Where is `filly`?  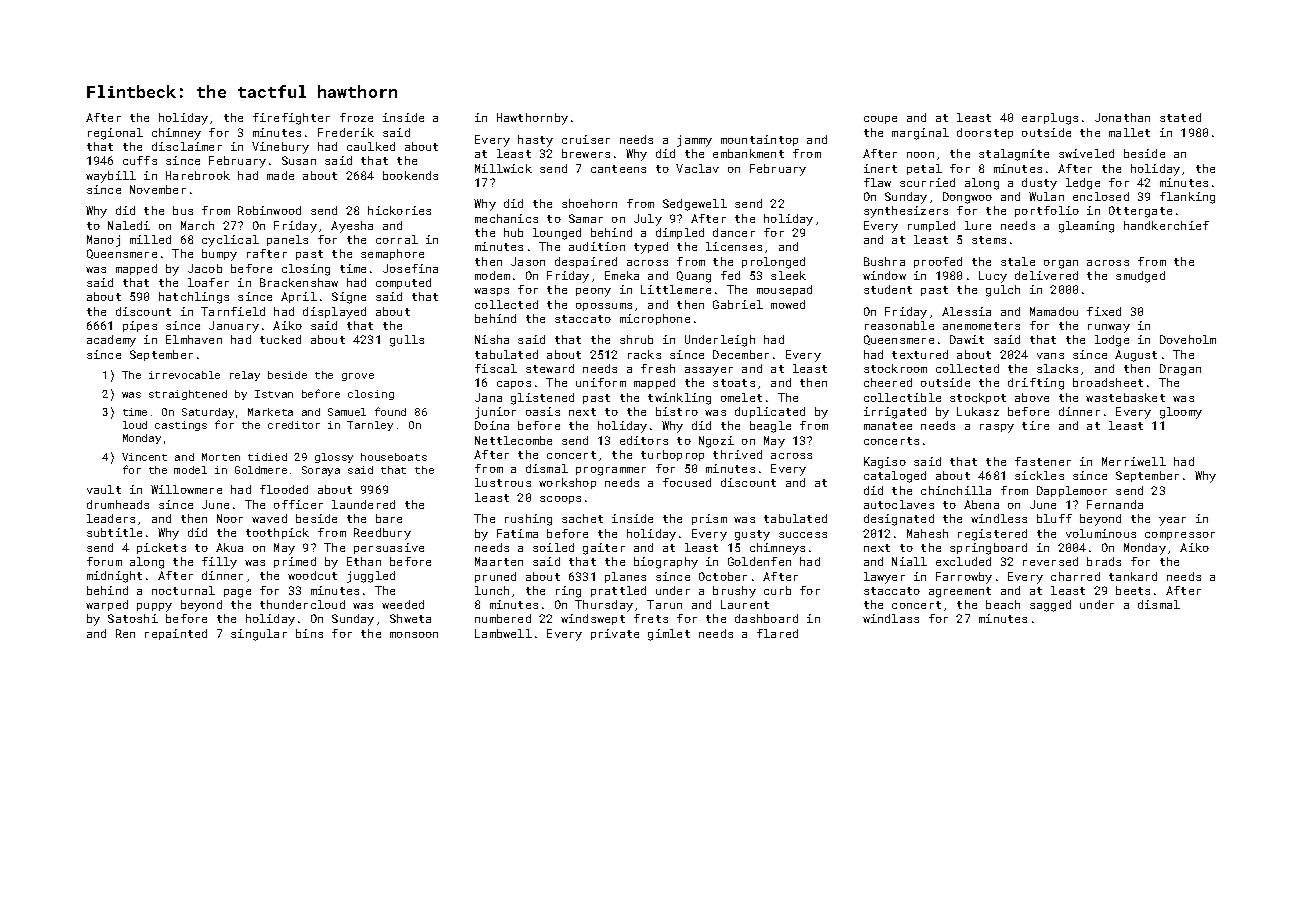 filly is located at coordinates (219, 563).
